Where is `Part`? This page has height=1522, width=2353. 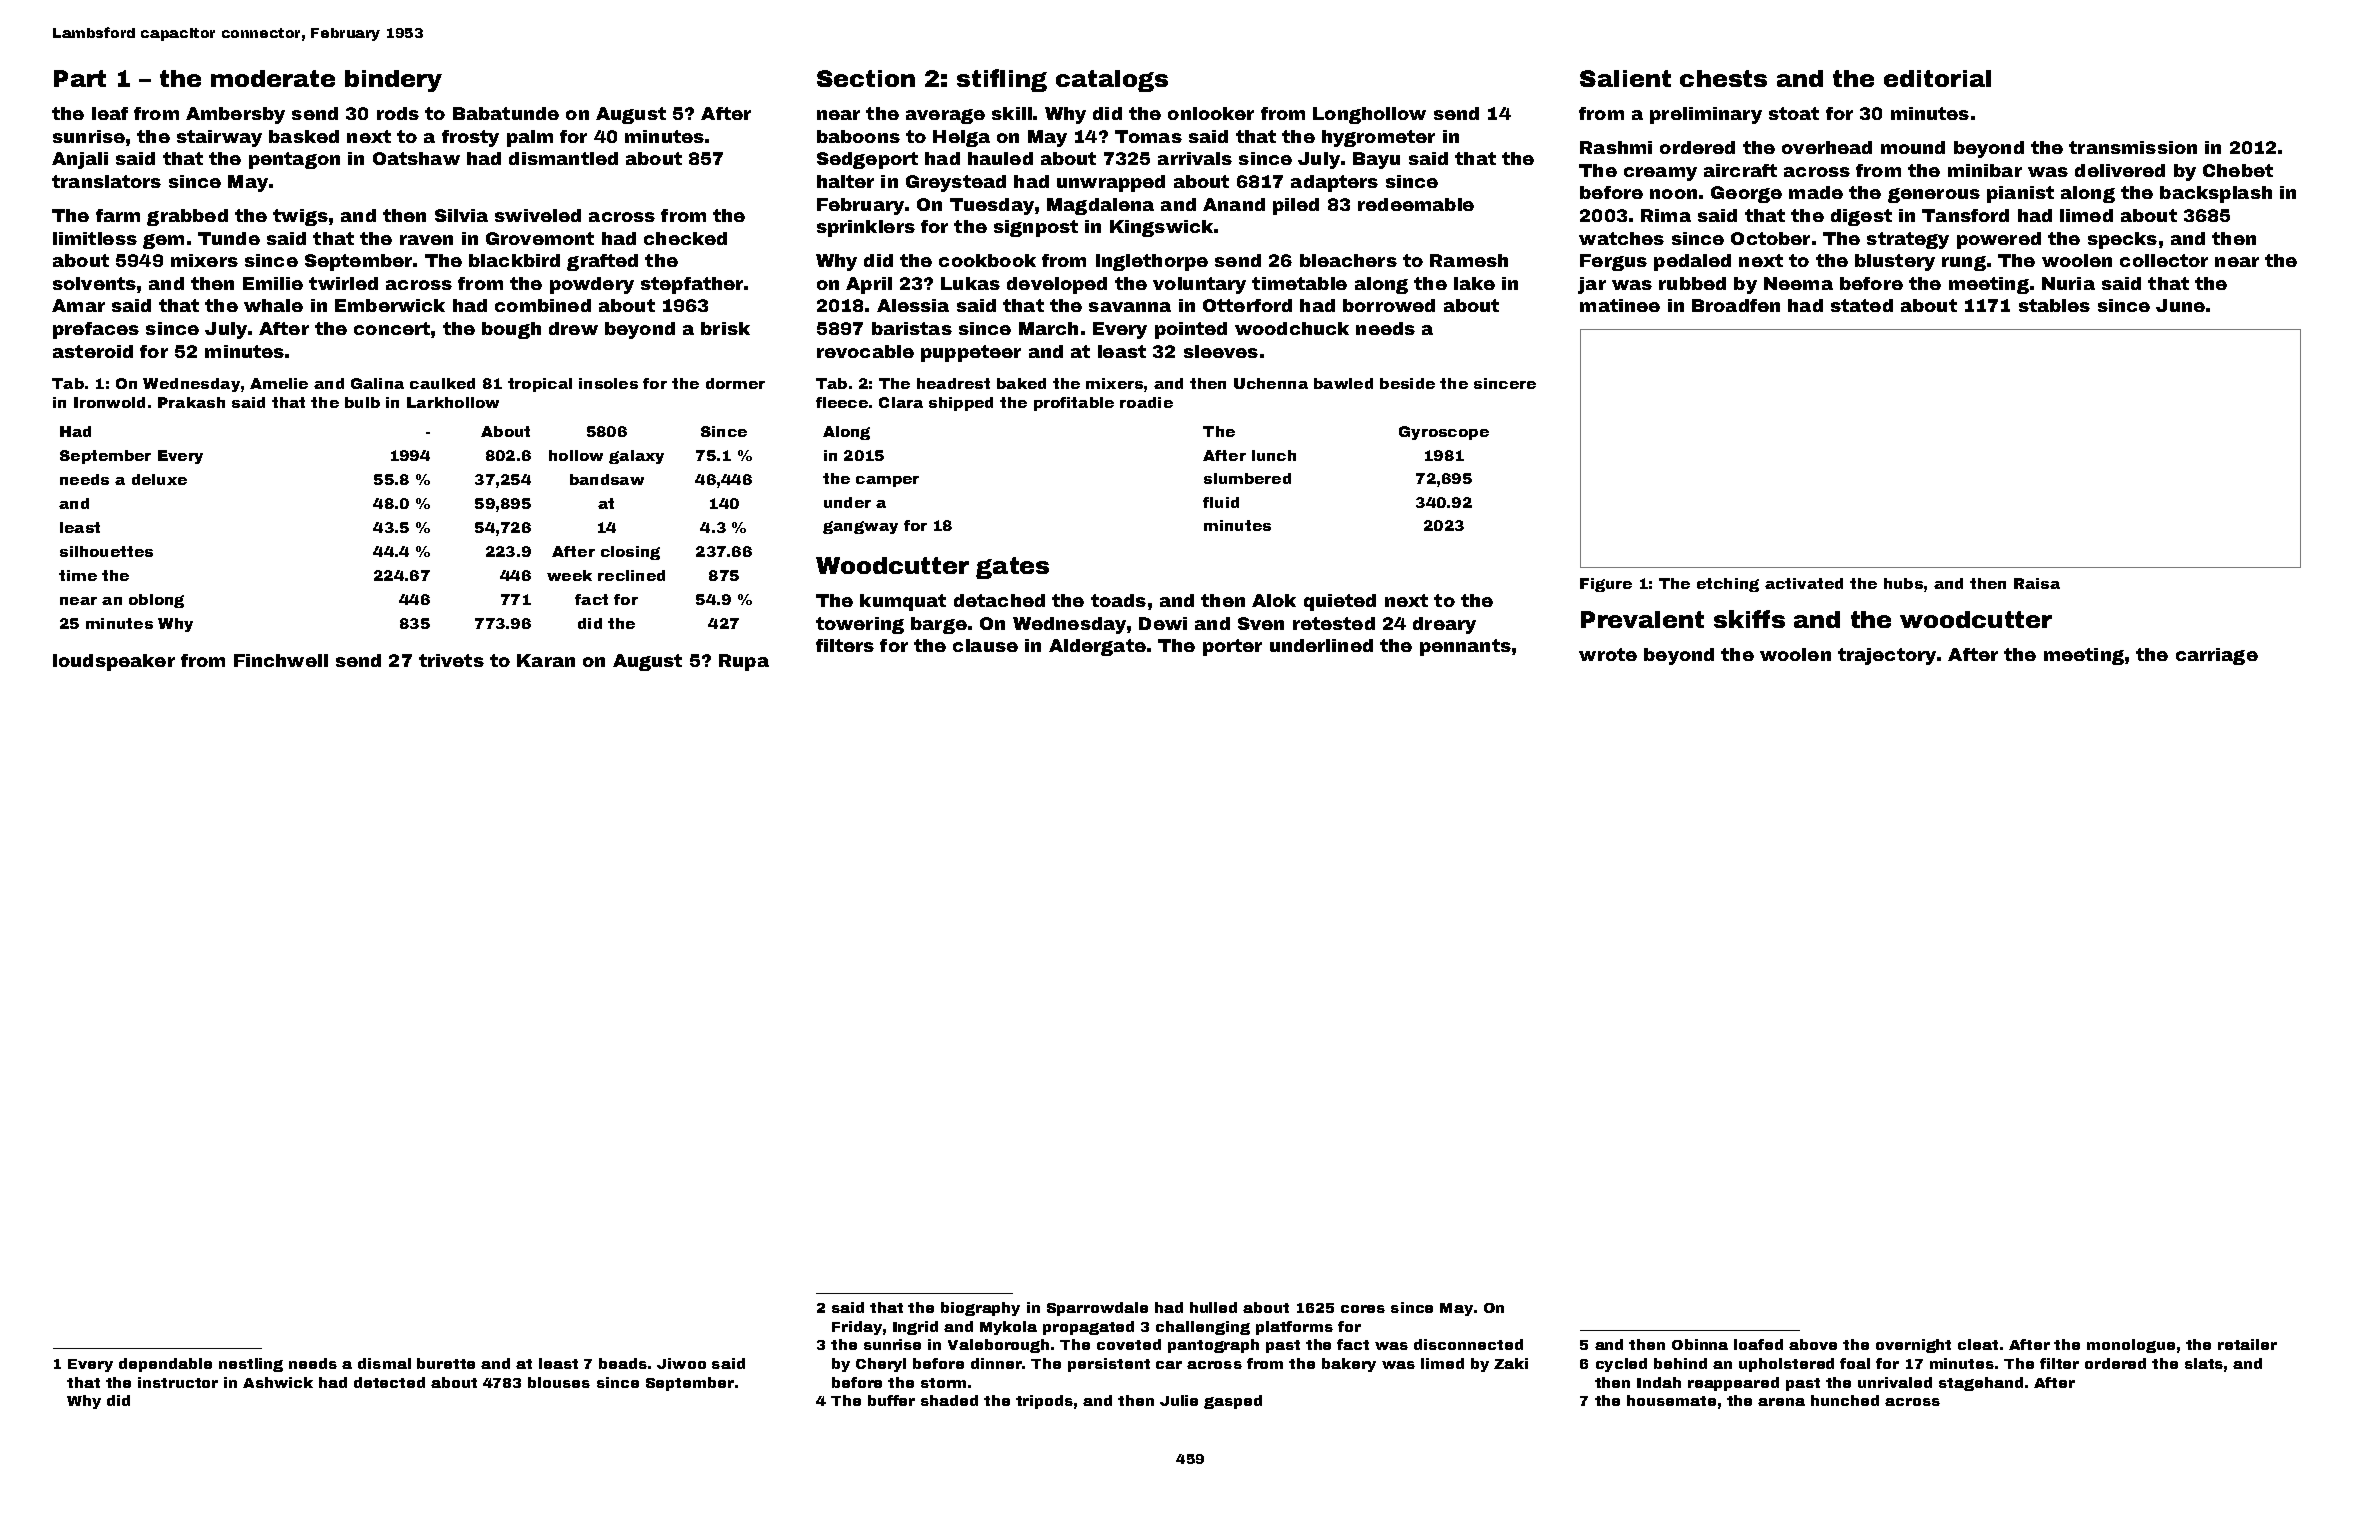 Part is located at coordinates (80, 78).
